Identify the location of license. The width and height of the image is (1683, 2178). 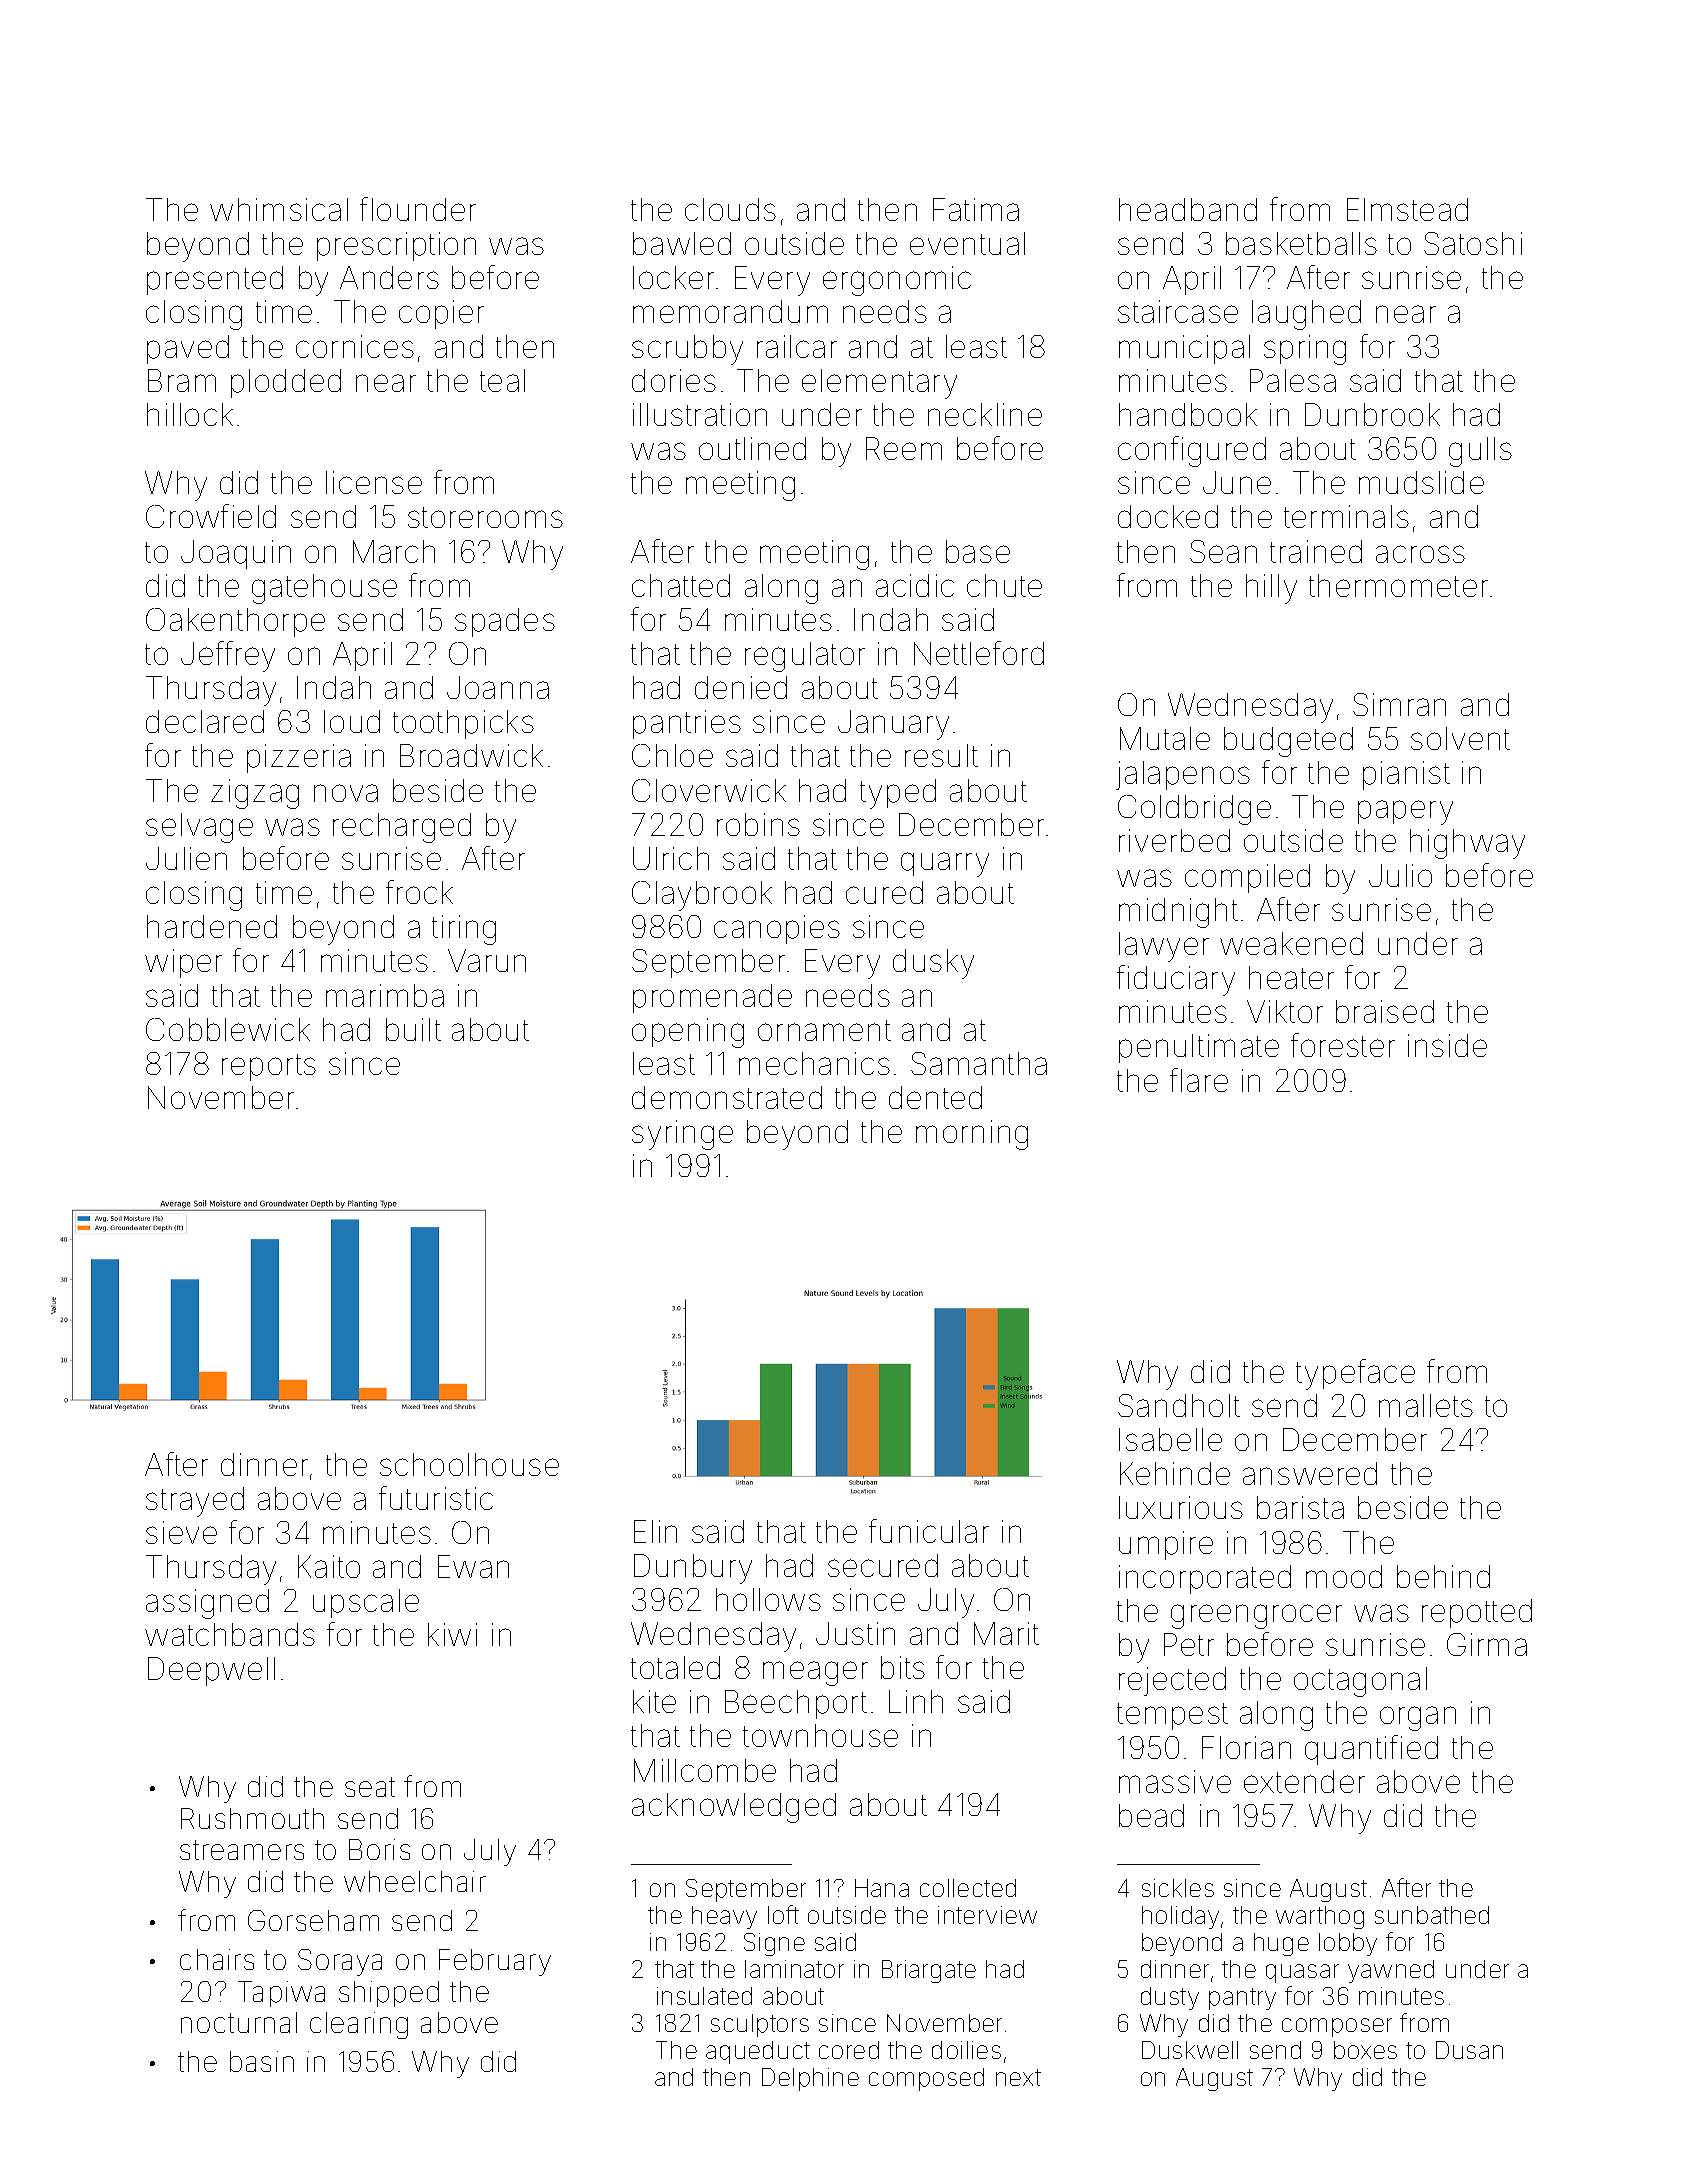
(374, 482).
